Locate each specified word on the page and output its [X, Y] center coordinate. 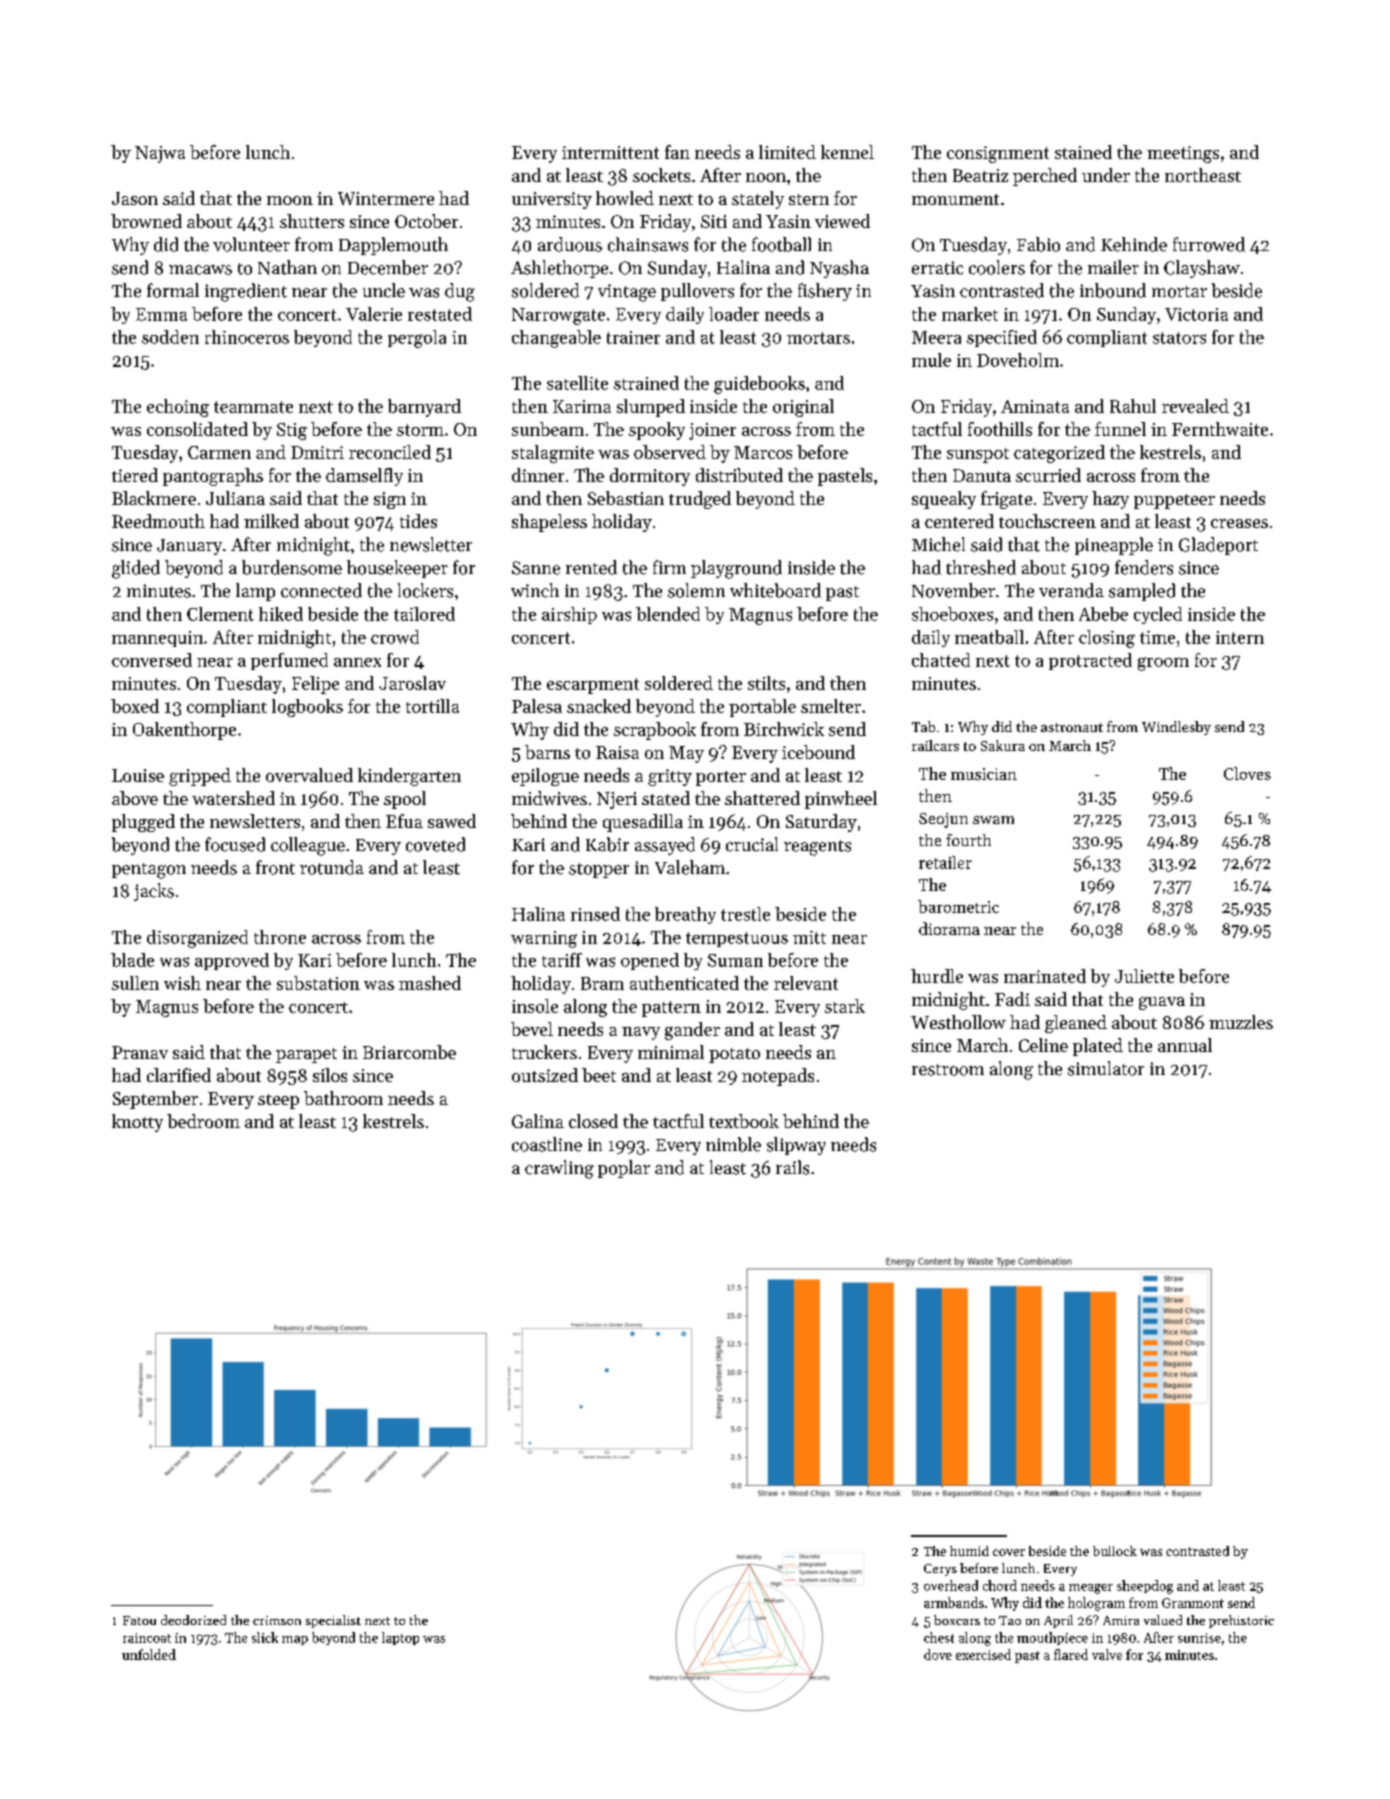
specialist [333, 1621]
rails [792, 1167]
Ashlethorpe [559, 269]
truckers [544, 1052]
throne [280, 937]
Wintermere [386, 198]
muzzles [1241, 1022]
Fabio [1038, 244]
